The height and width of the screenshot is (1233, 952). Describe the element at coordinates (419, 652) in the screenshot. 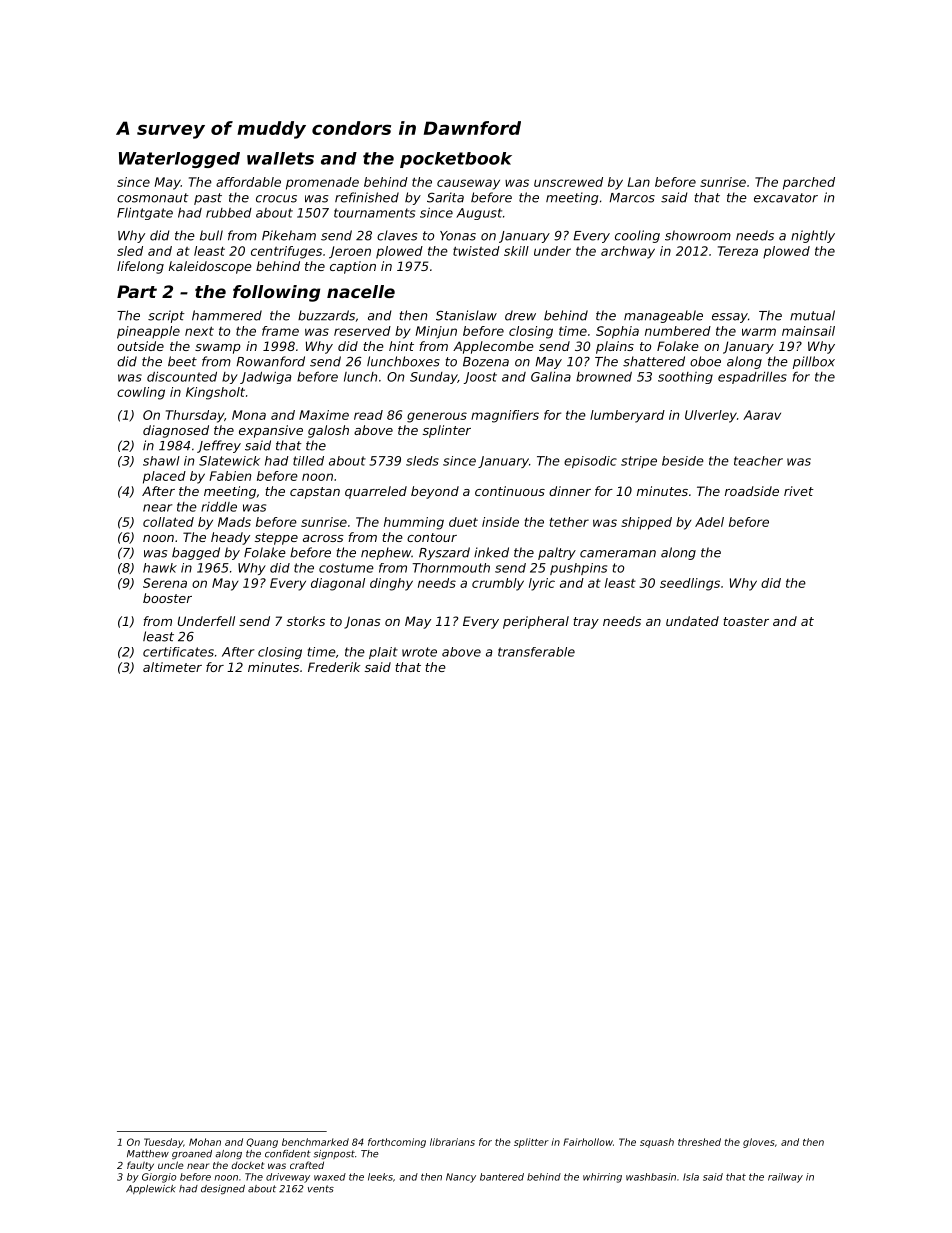

I see `wrote` at that location.
